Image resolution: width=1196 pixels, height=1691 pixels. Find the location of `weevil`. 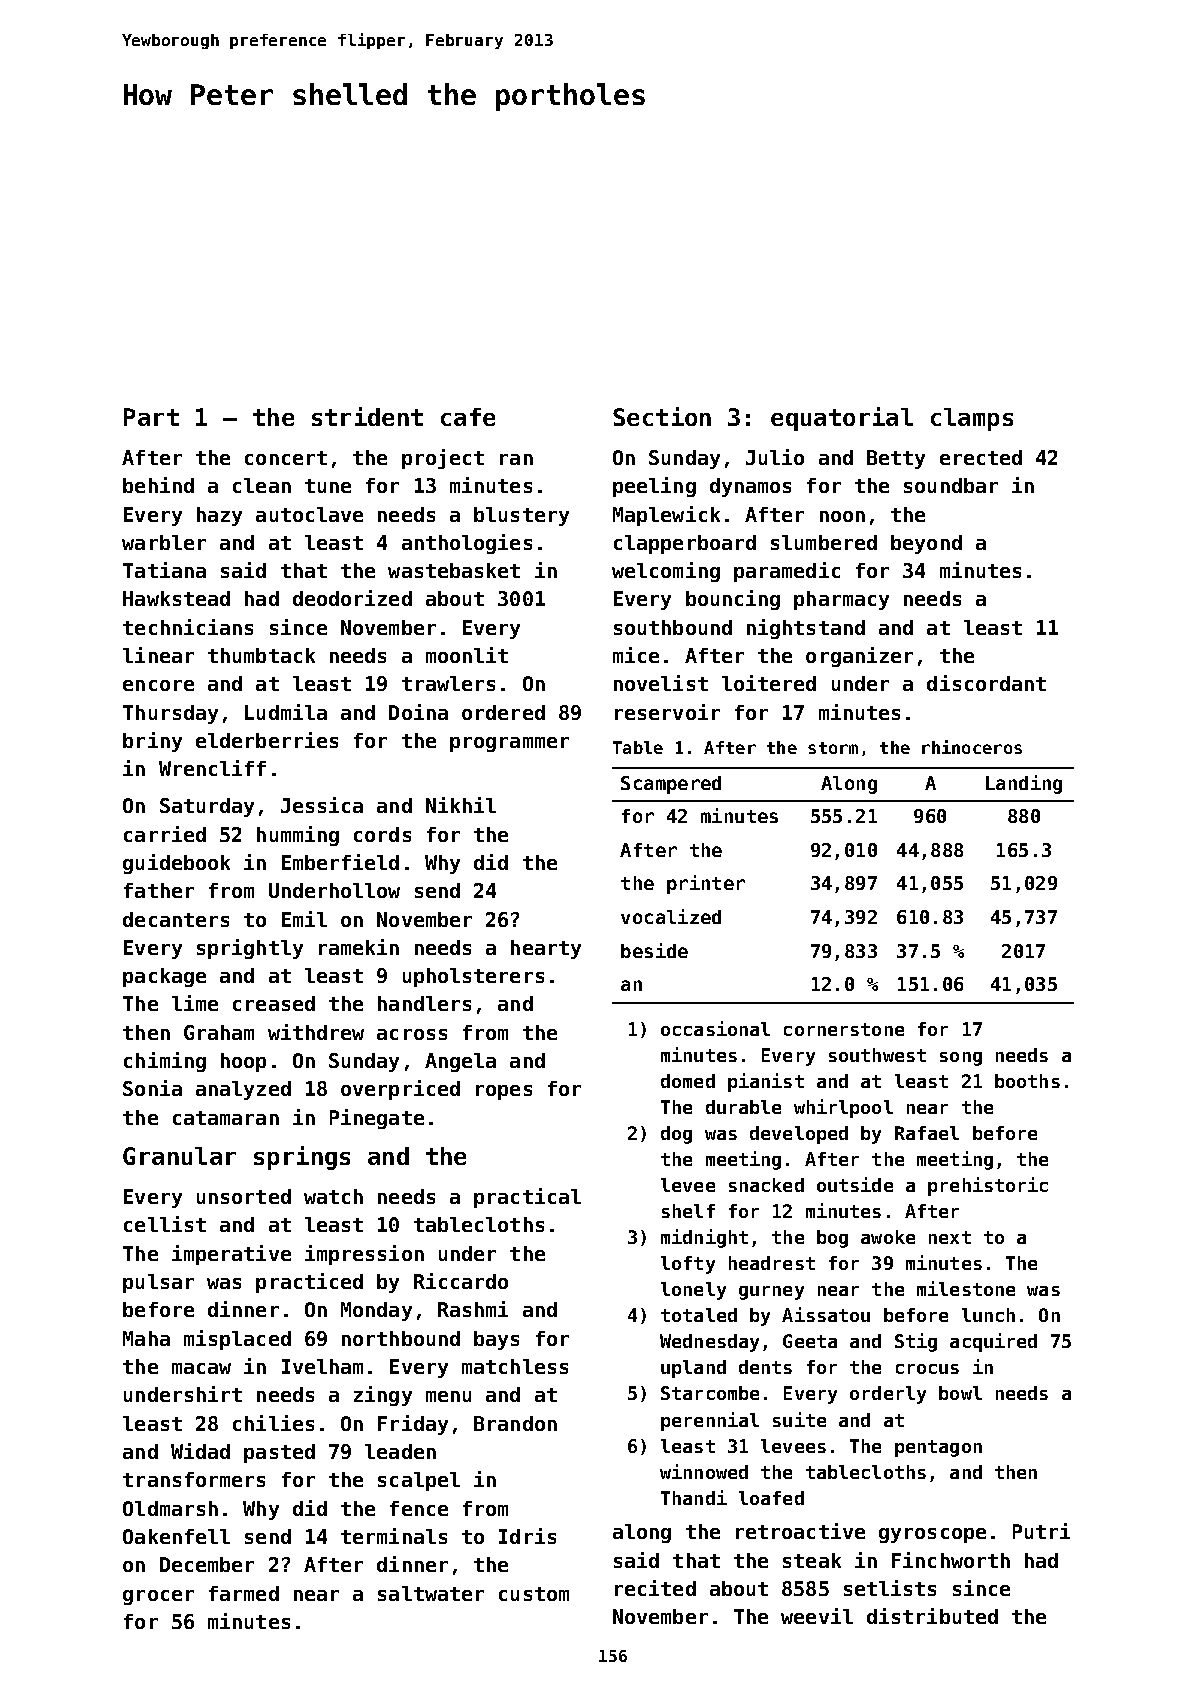

weevil is located at coordinates (817, 1616).
